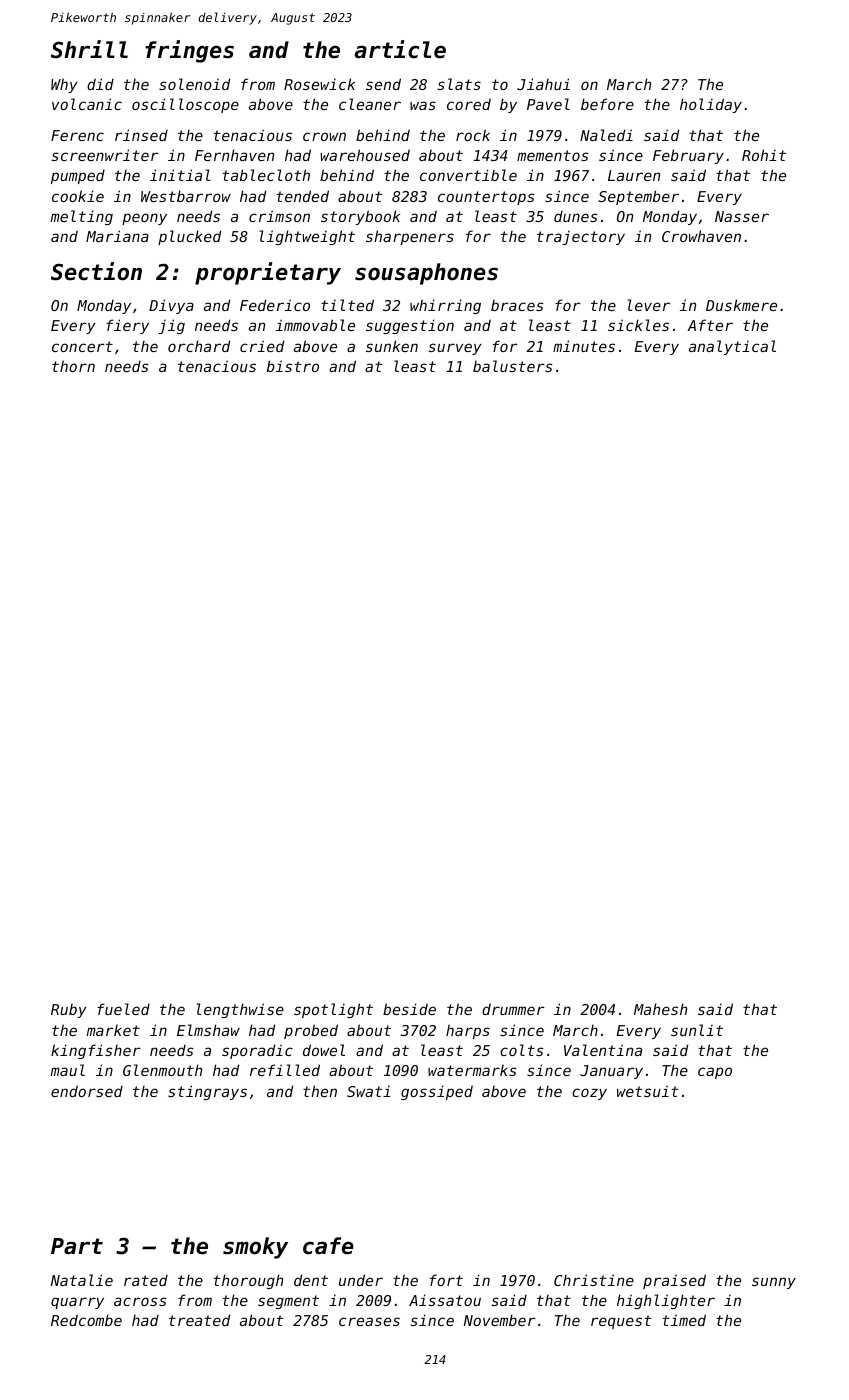  I want to click on Duskmere, so click(741, 305).
